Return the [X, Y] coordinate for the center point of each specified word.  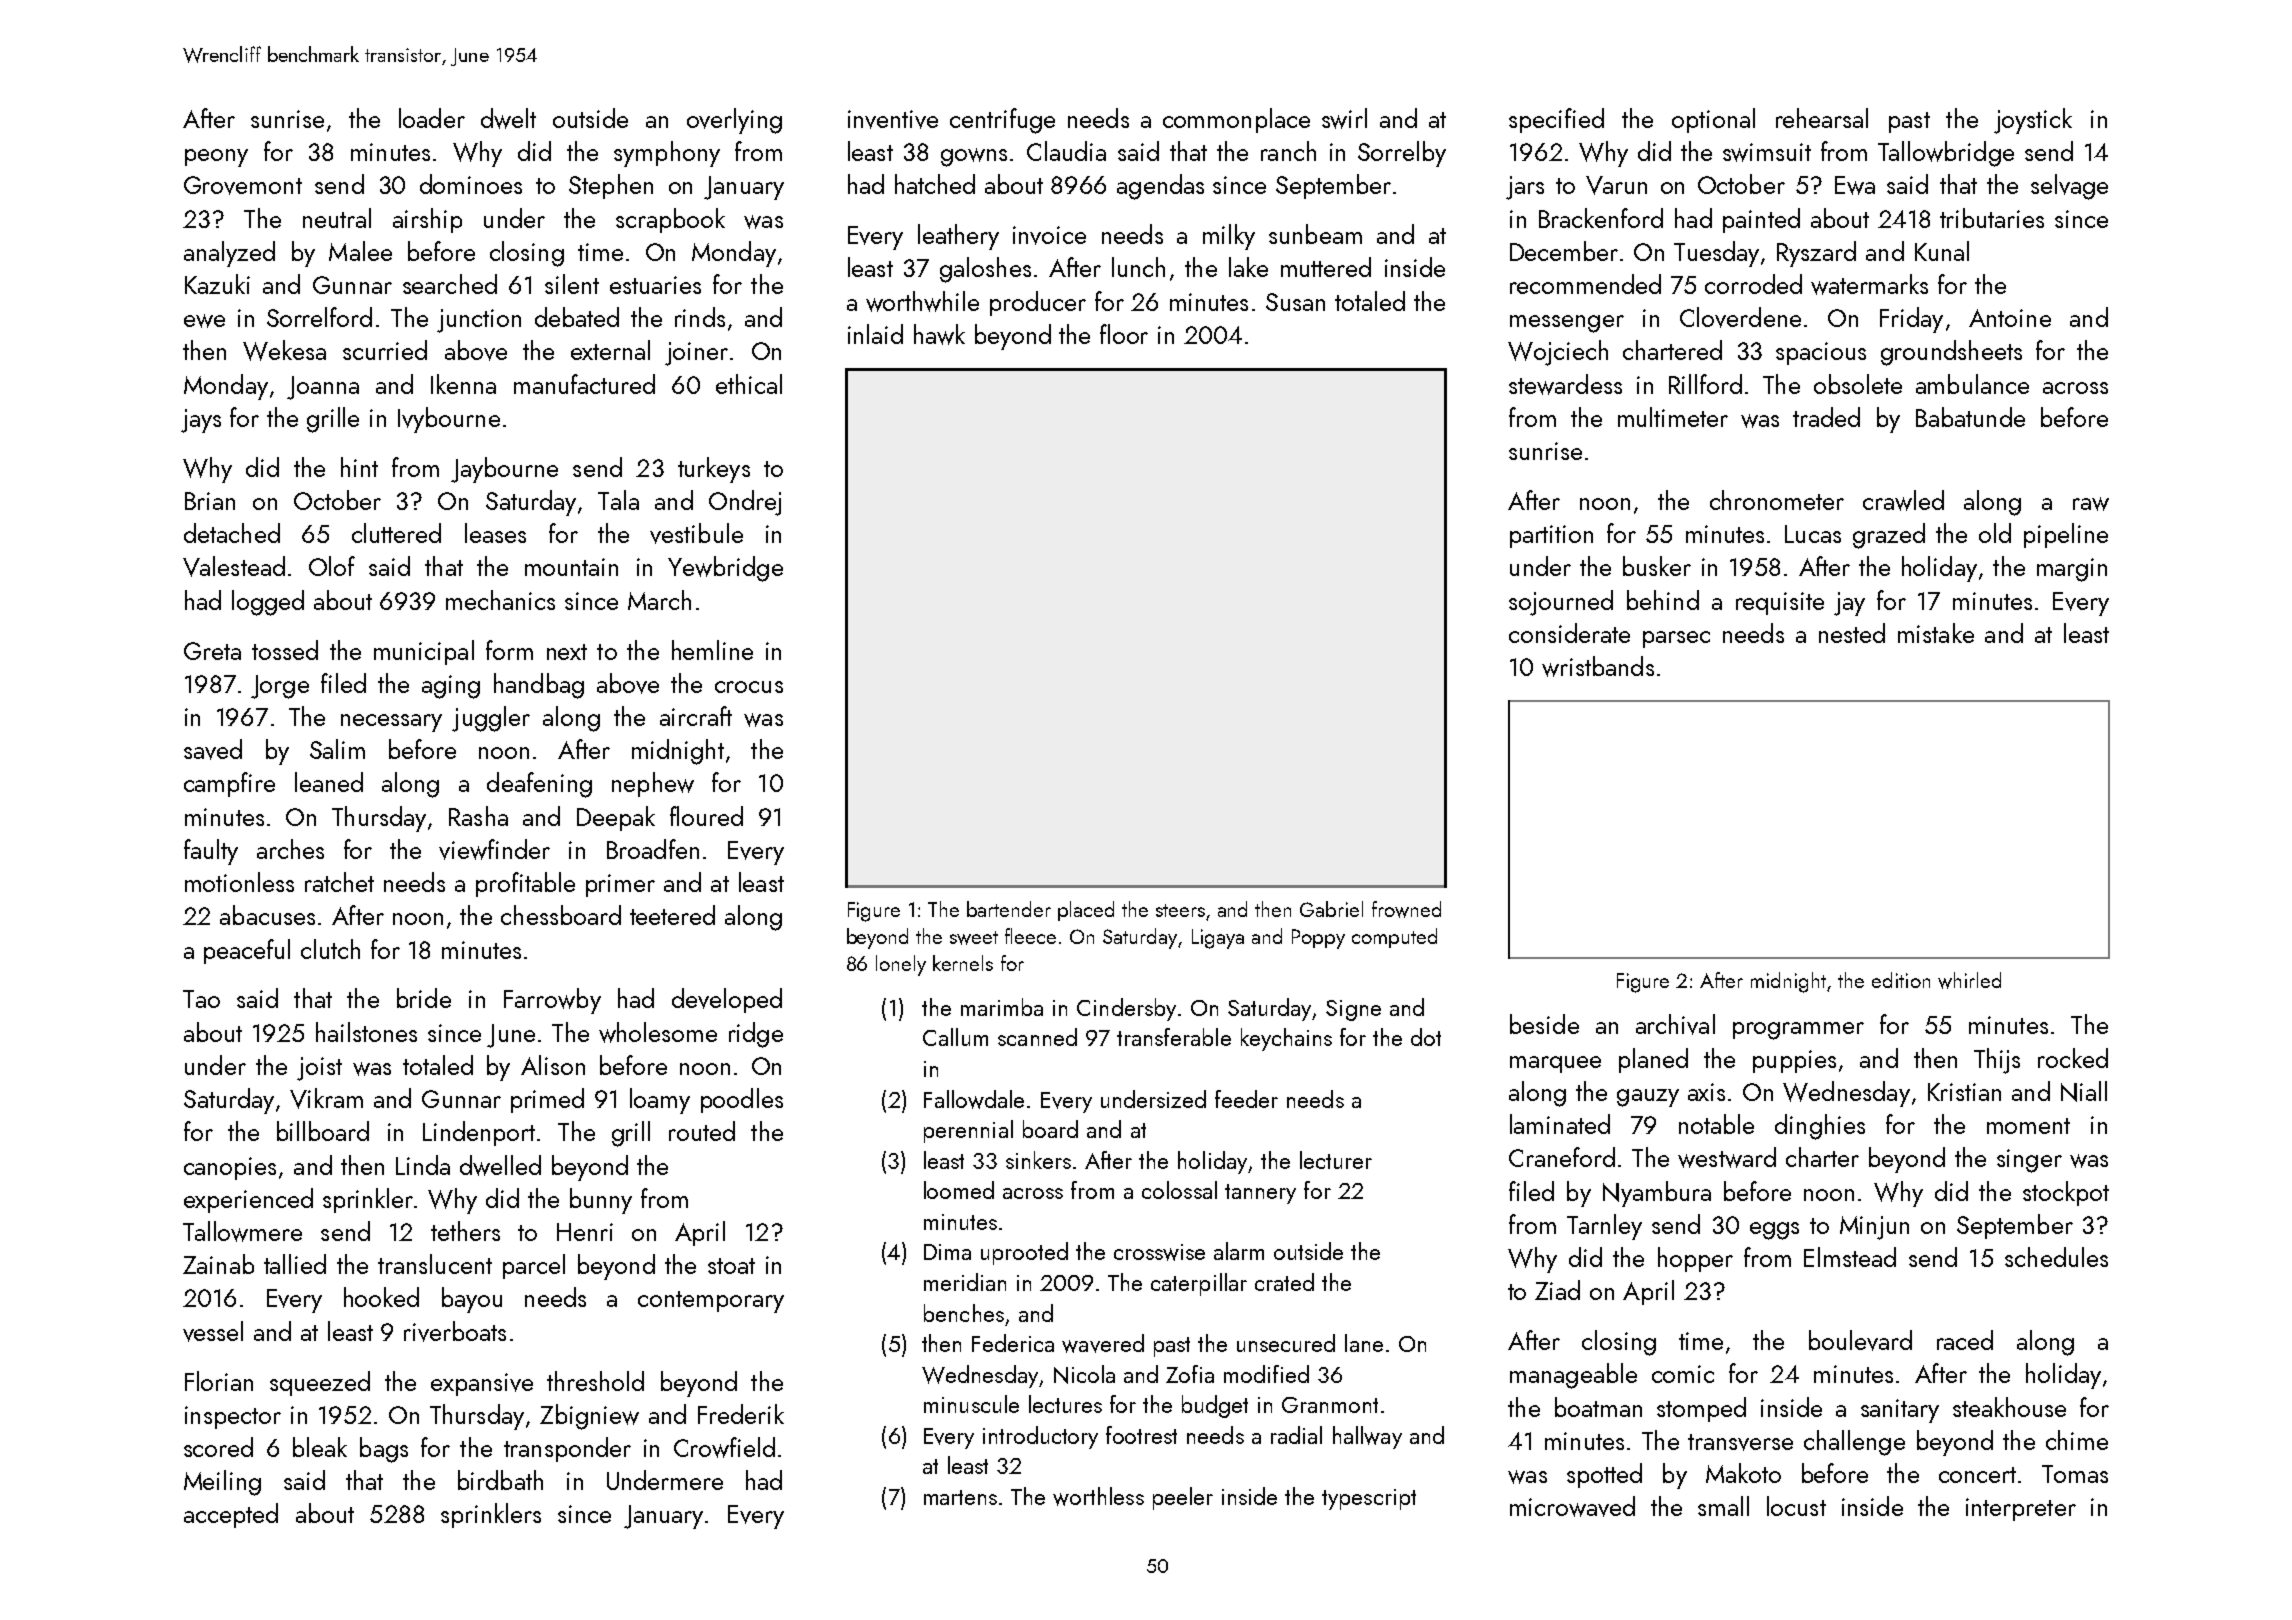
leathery [958, 237]
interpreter [2021, 1509]
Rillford [1705, 384]
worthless [1098, 1496]
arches [290, 849]
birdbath [500, 1480]
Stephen [611, 186]
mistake [1936, 633]
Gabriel [1331, 909]
